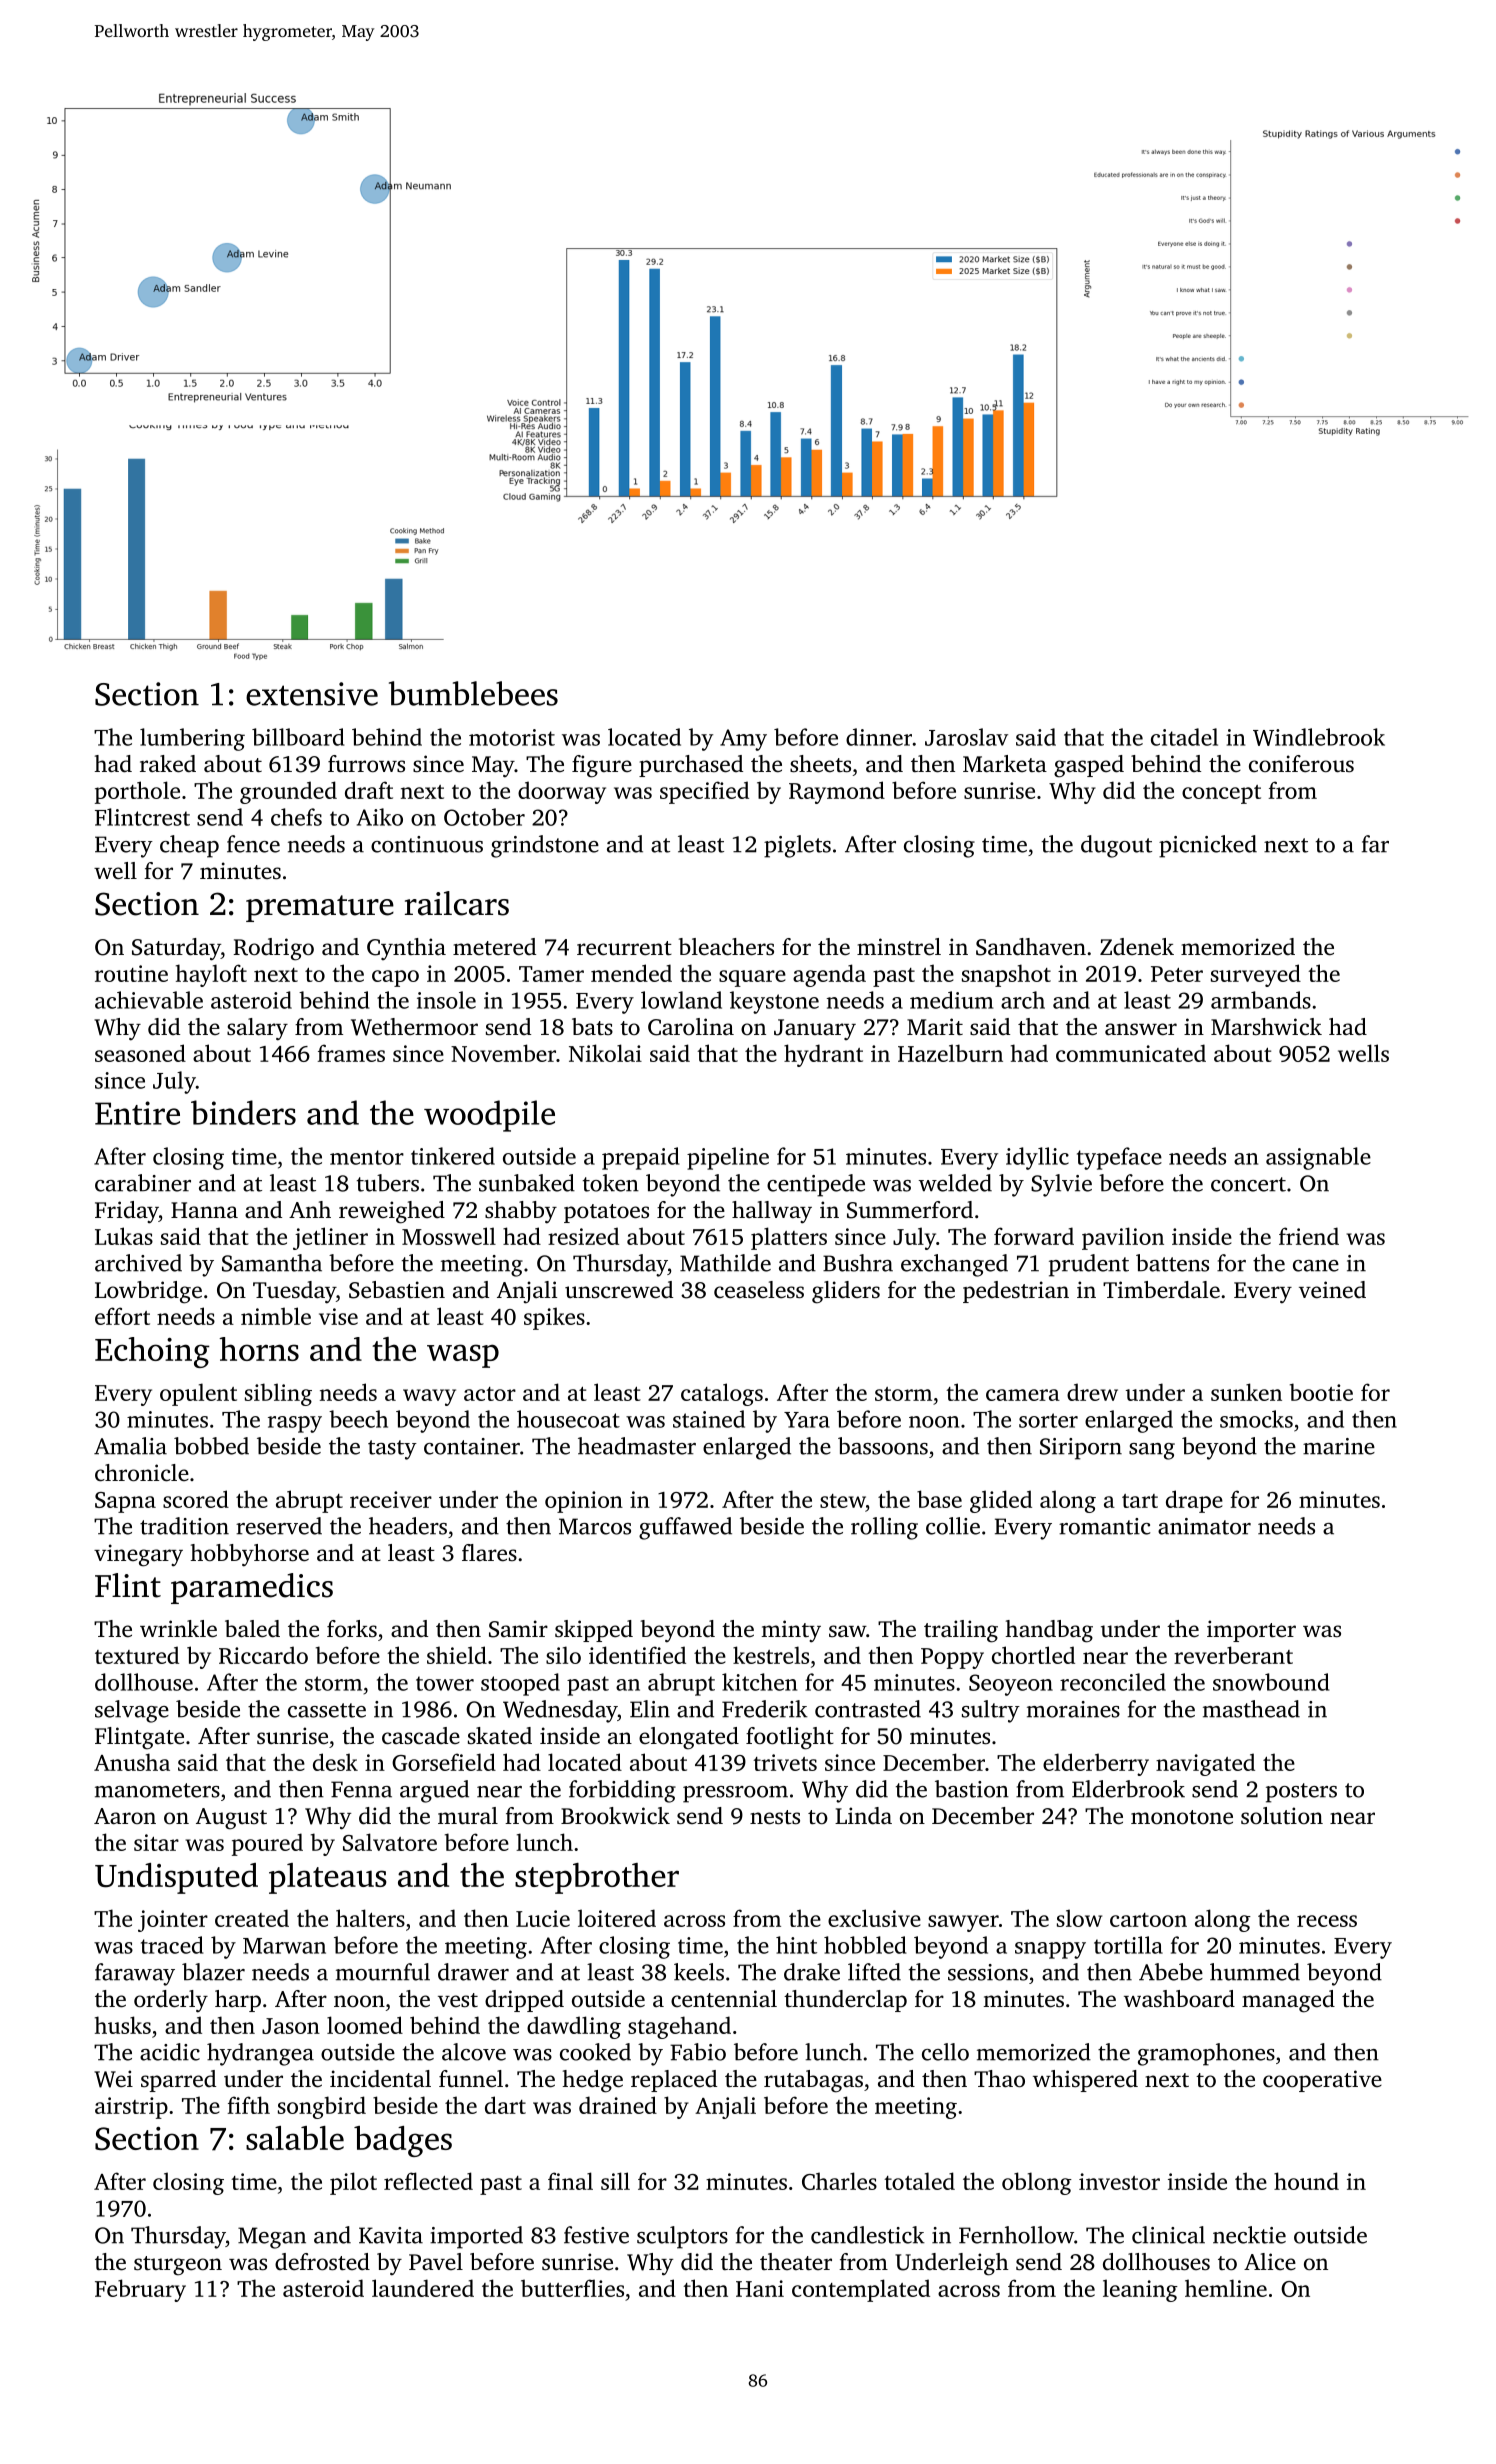 Image resolution: width=1496 pixels, height=2464 pixels. Describe the element at coordinates (1116, 846) in the image. I see `dugout` at that location.
